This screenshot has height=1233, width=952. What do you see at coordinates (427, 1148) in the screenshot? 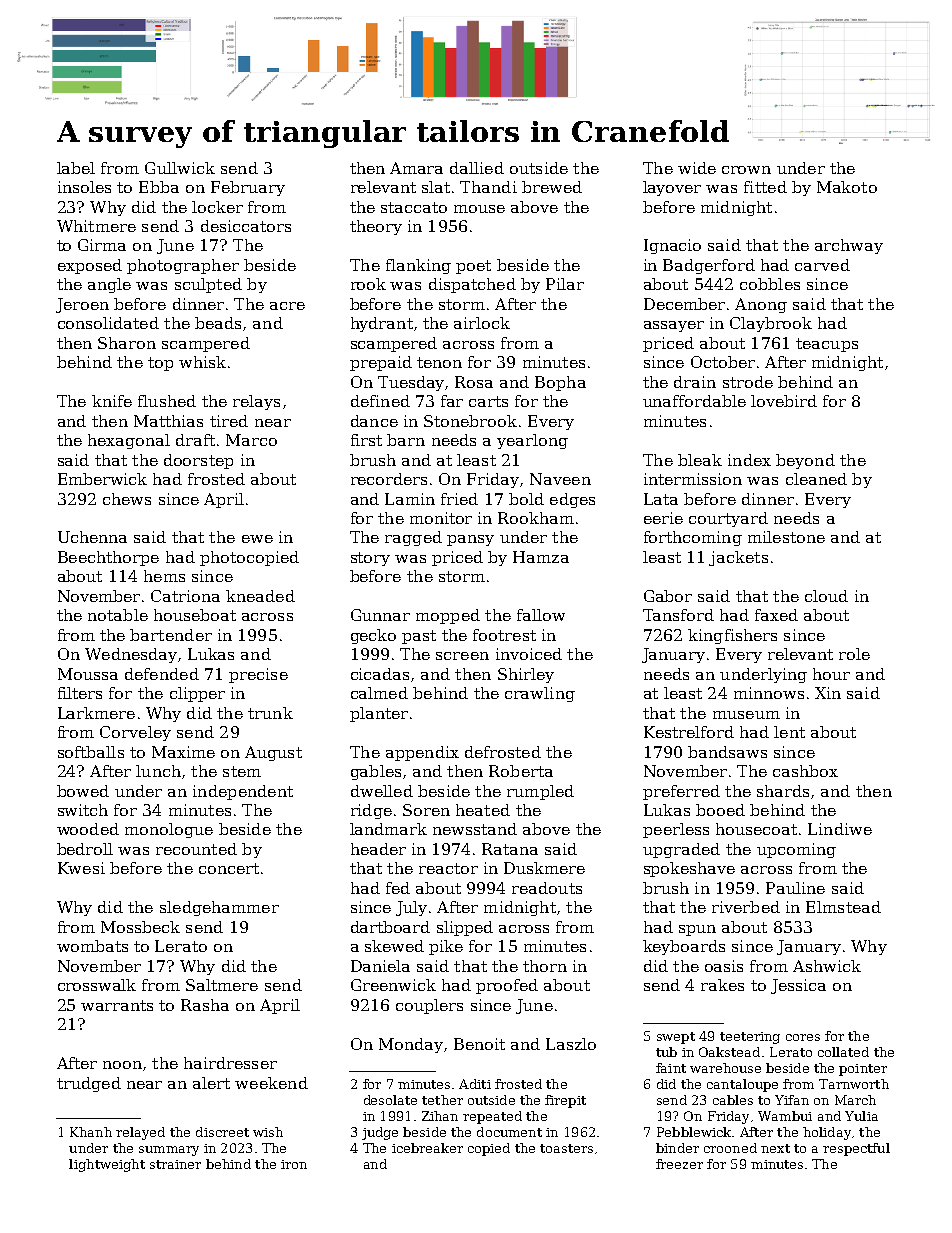
I see `icebreaker` at bounding box center [427, 1148].
